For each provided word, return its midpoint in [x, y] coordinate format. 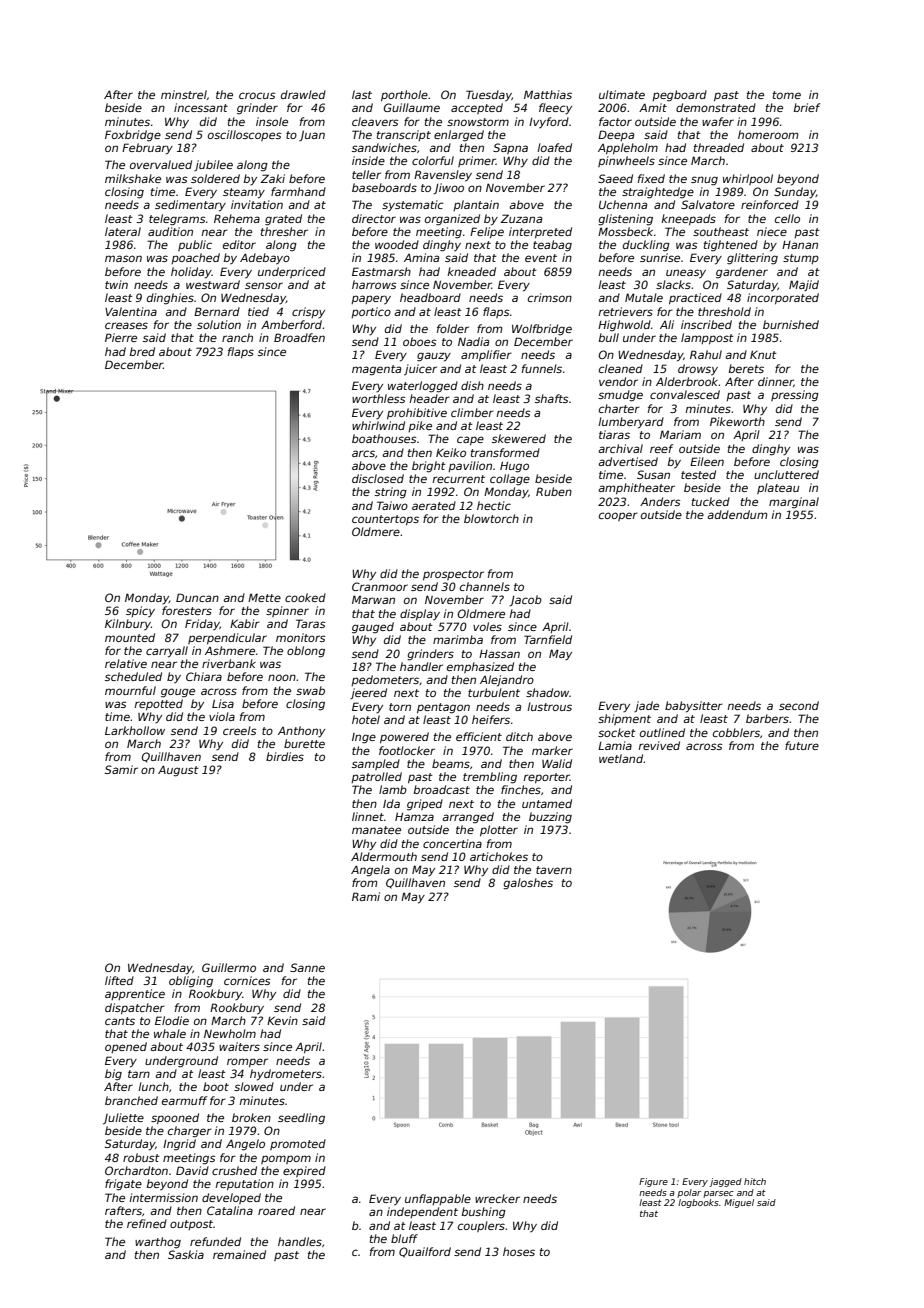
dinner [776, 382]
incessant [201, 107]
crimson [550, 297]
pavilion [470, 466]
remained [239, 1254]
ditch [519, 736]
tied [258, 311]
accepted [477, 108]
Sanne [307, 967]
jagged [726, 1182]
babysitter [694, 707]
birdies [285, 756]
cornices [247, 980]
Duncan [197, 597]
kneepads [688, 219]
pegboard [679, 96]
